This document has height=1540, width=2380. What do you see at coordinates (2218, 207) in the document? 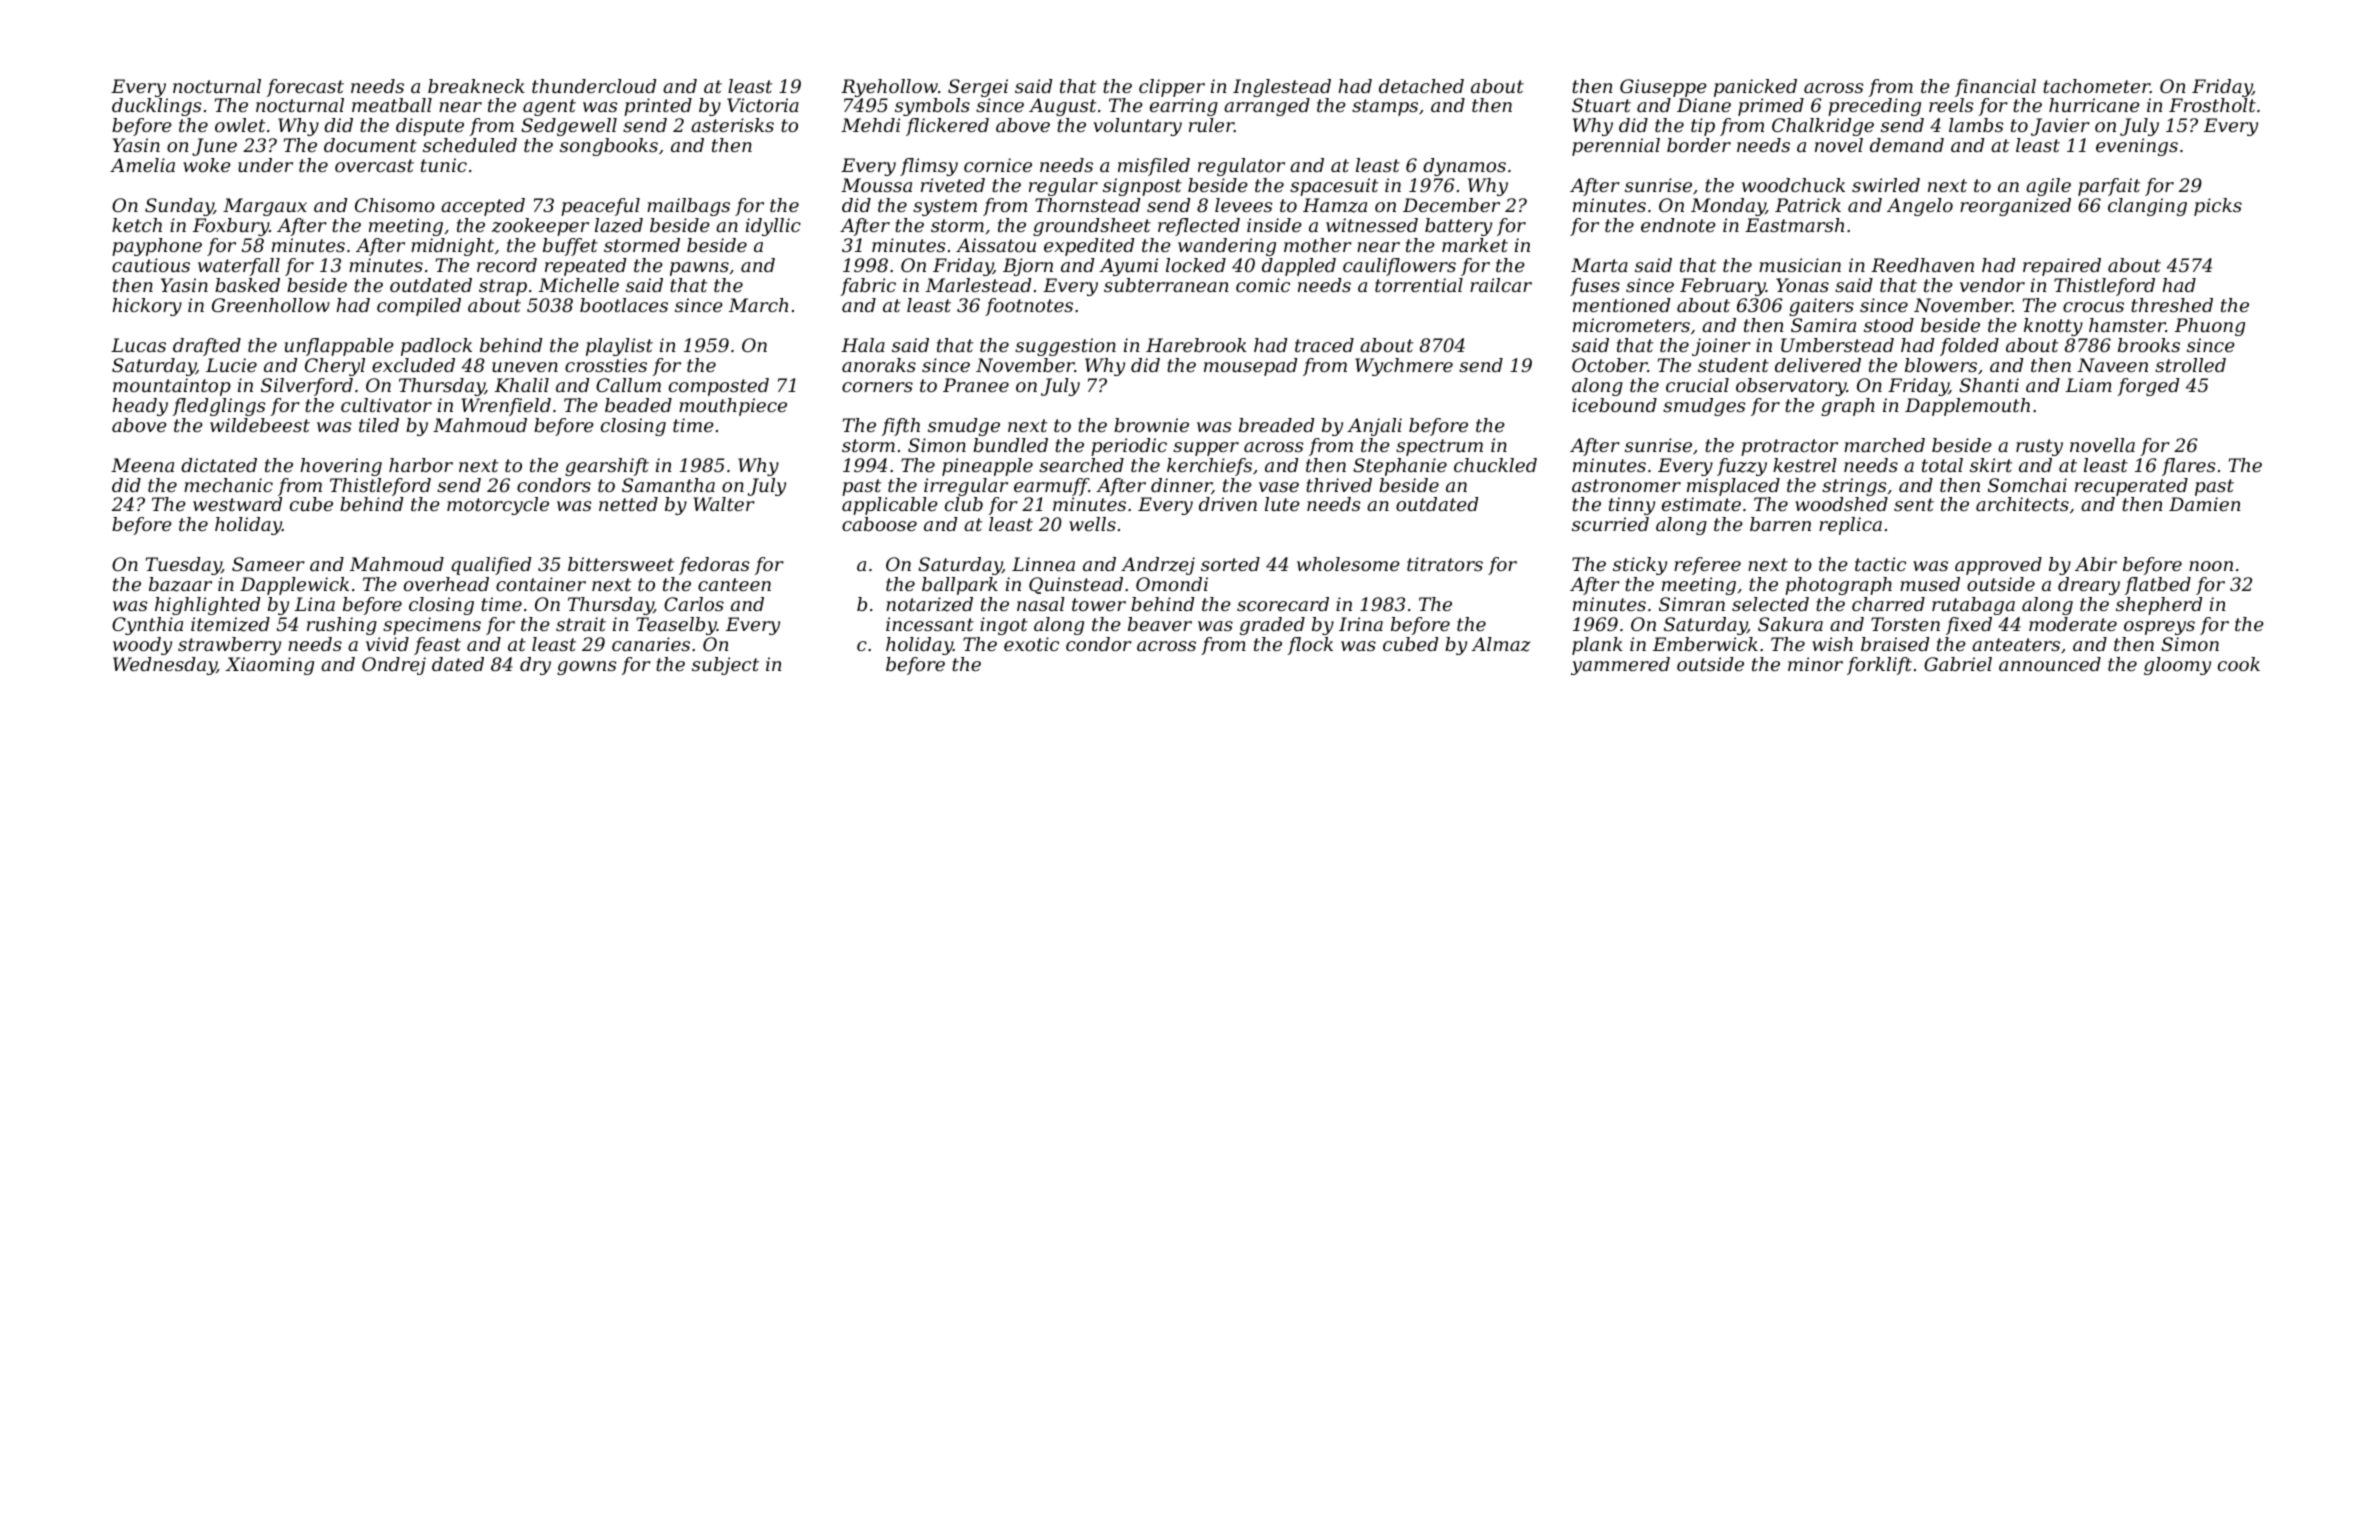
I see `picks` at bounding box center [2218, 207].
